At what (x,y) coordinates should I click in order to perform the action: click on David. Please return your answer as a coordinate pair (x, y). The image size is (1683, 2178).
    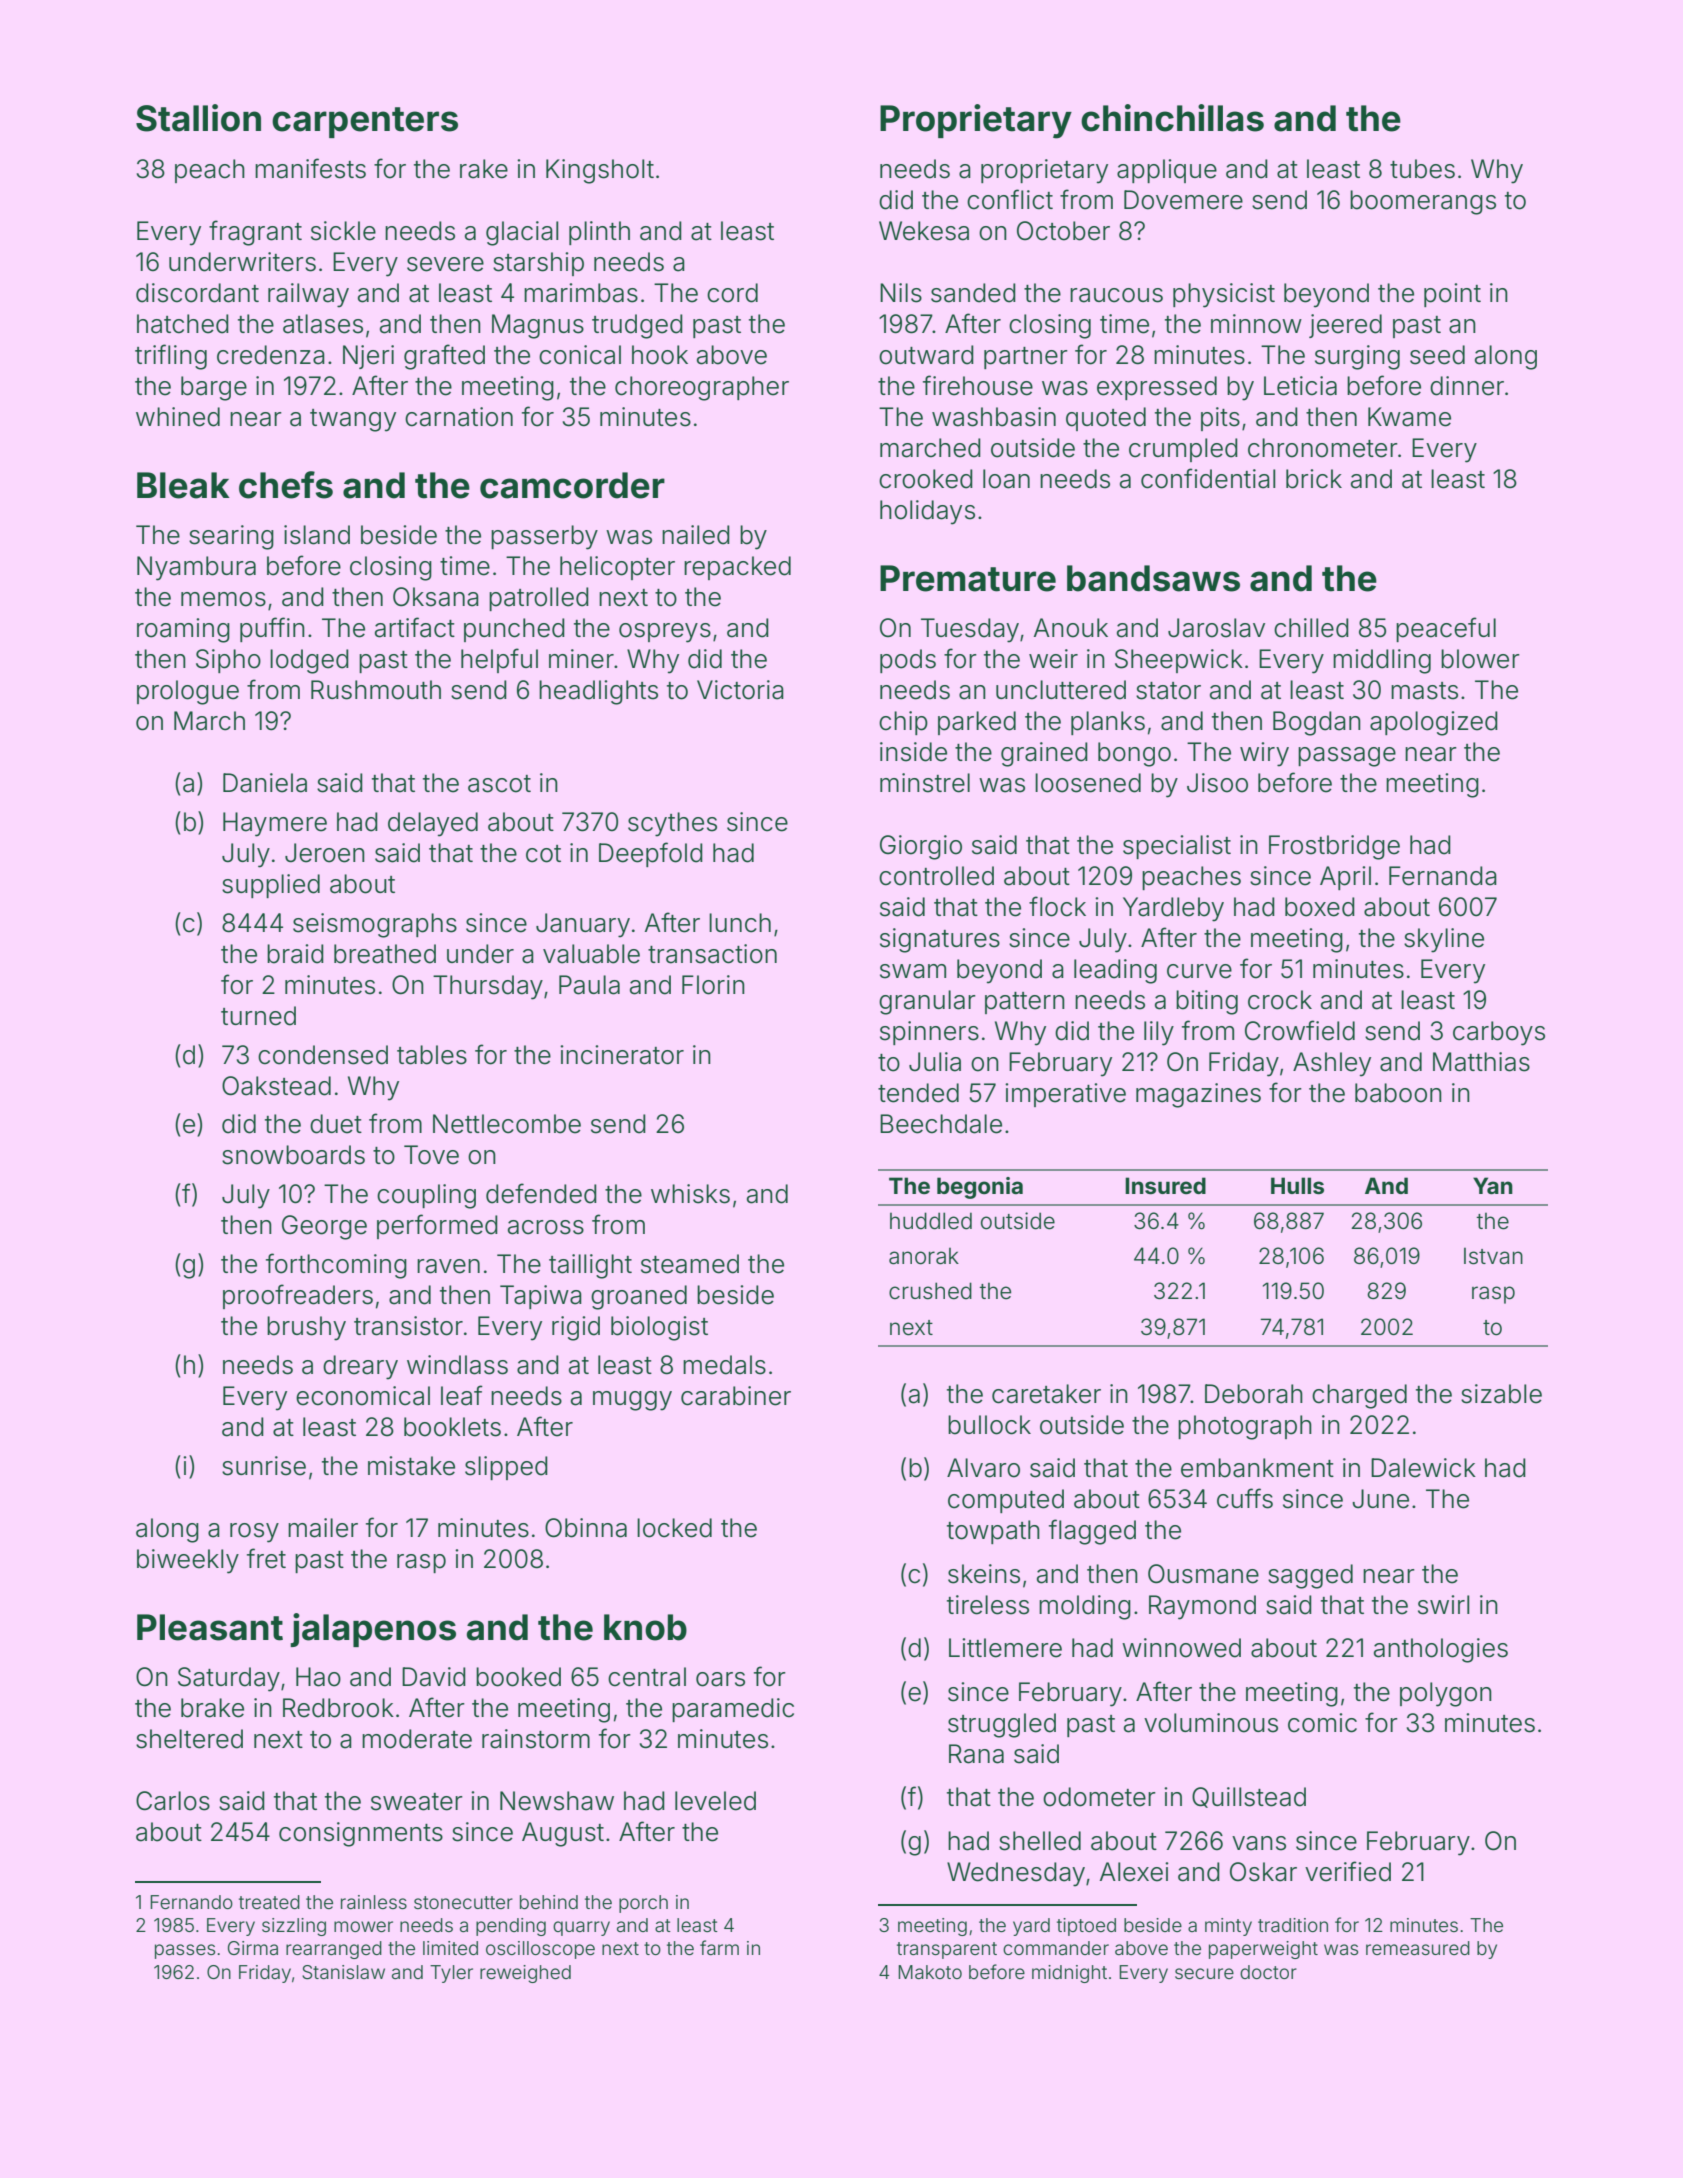
    Looking at the image, I should click on (434, 1677).
